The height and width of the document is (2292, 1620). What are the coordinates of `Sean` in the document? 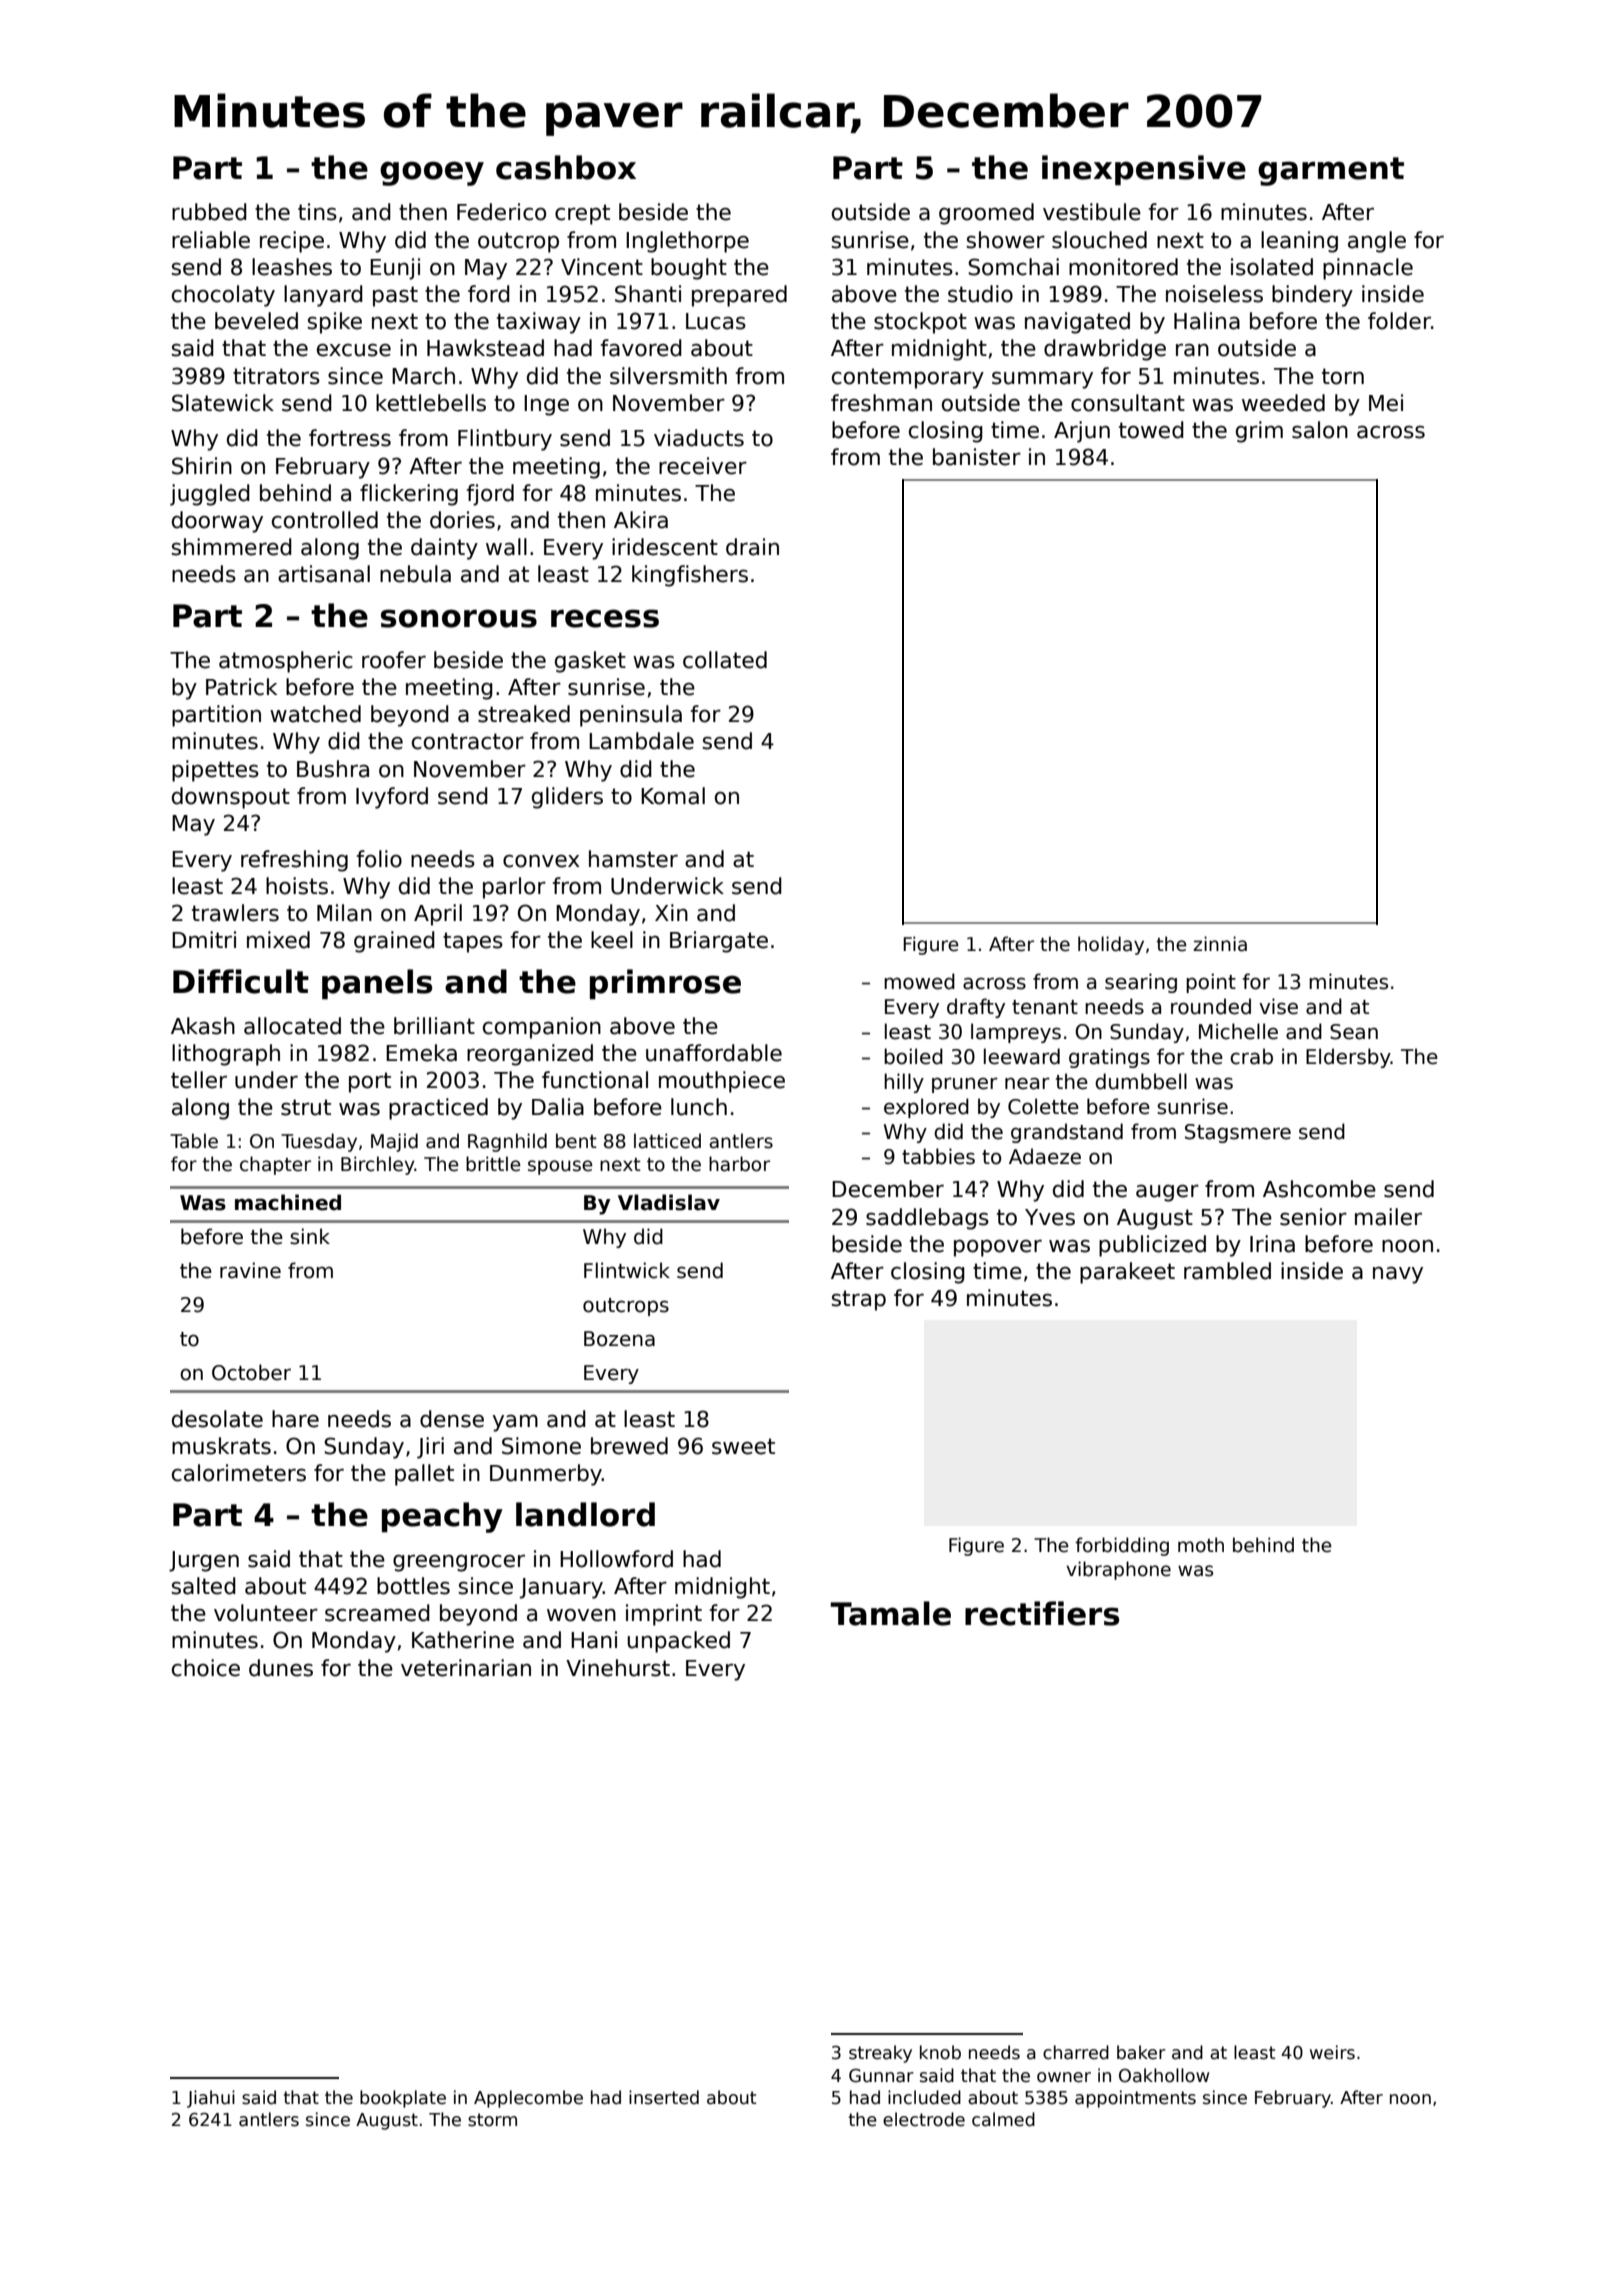 It's located at (1354, 1032).
